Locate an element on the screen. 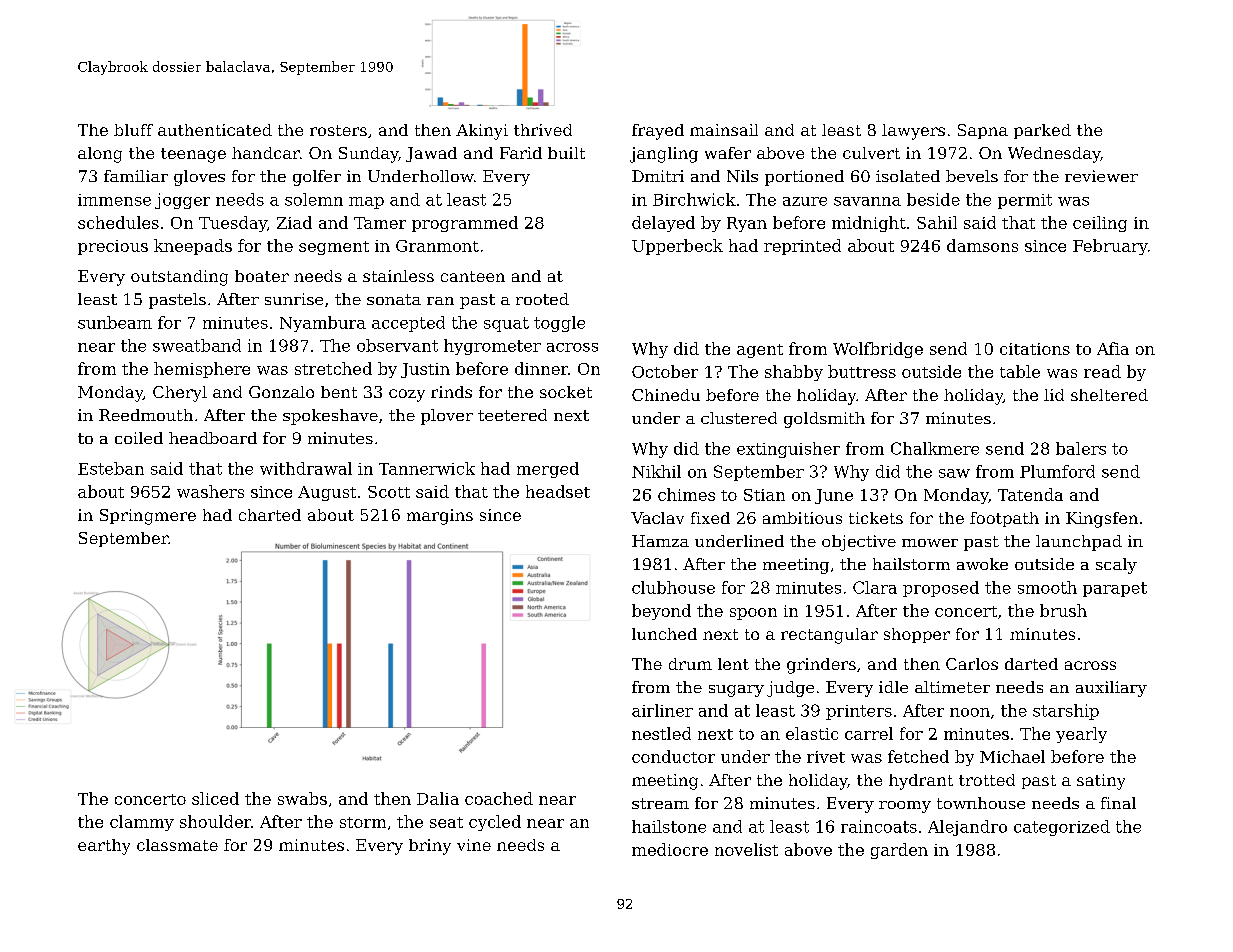 Image resolution: width=1233 pixels, height=952 pixels. vine is located at coordinates (474, 845).
